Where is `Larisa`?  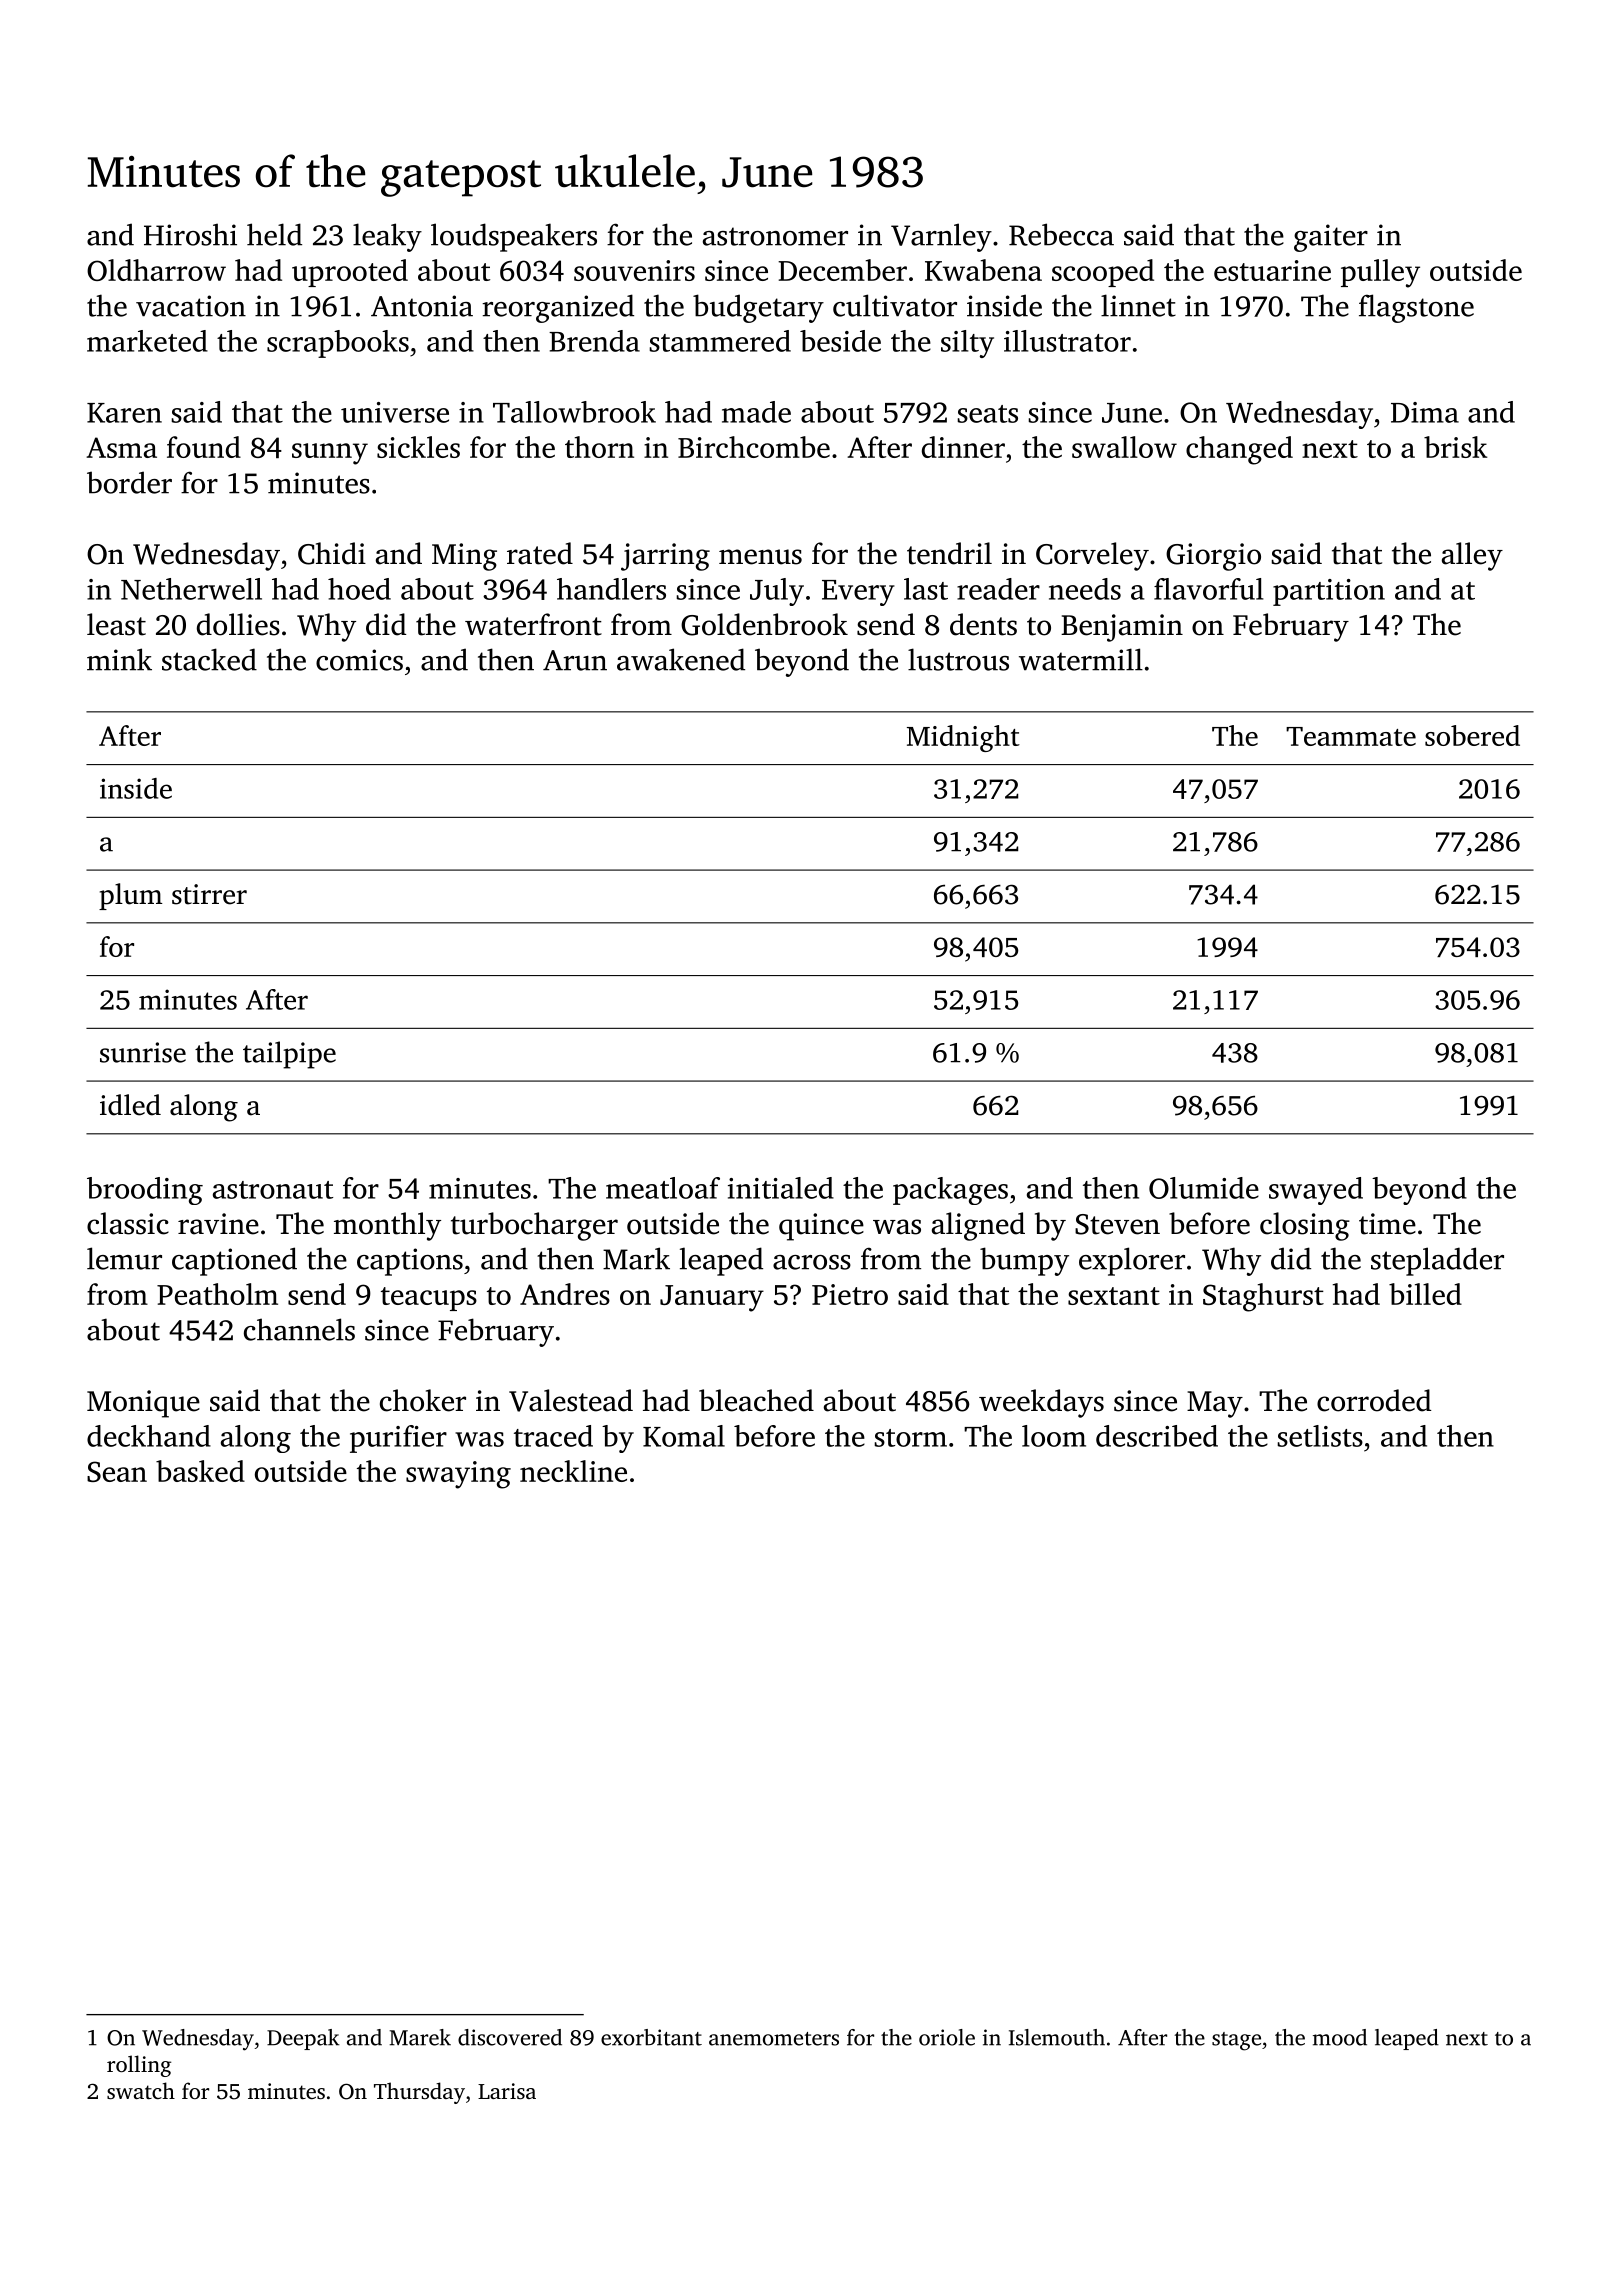 Larisa is located at coordinates (507, 2091).
